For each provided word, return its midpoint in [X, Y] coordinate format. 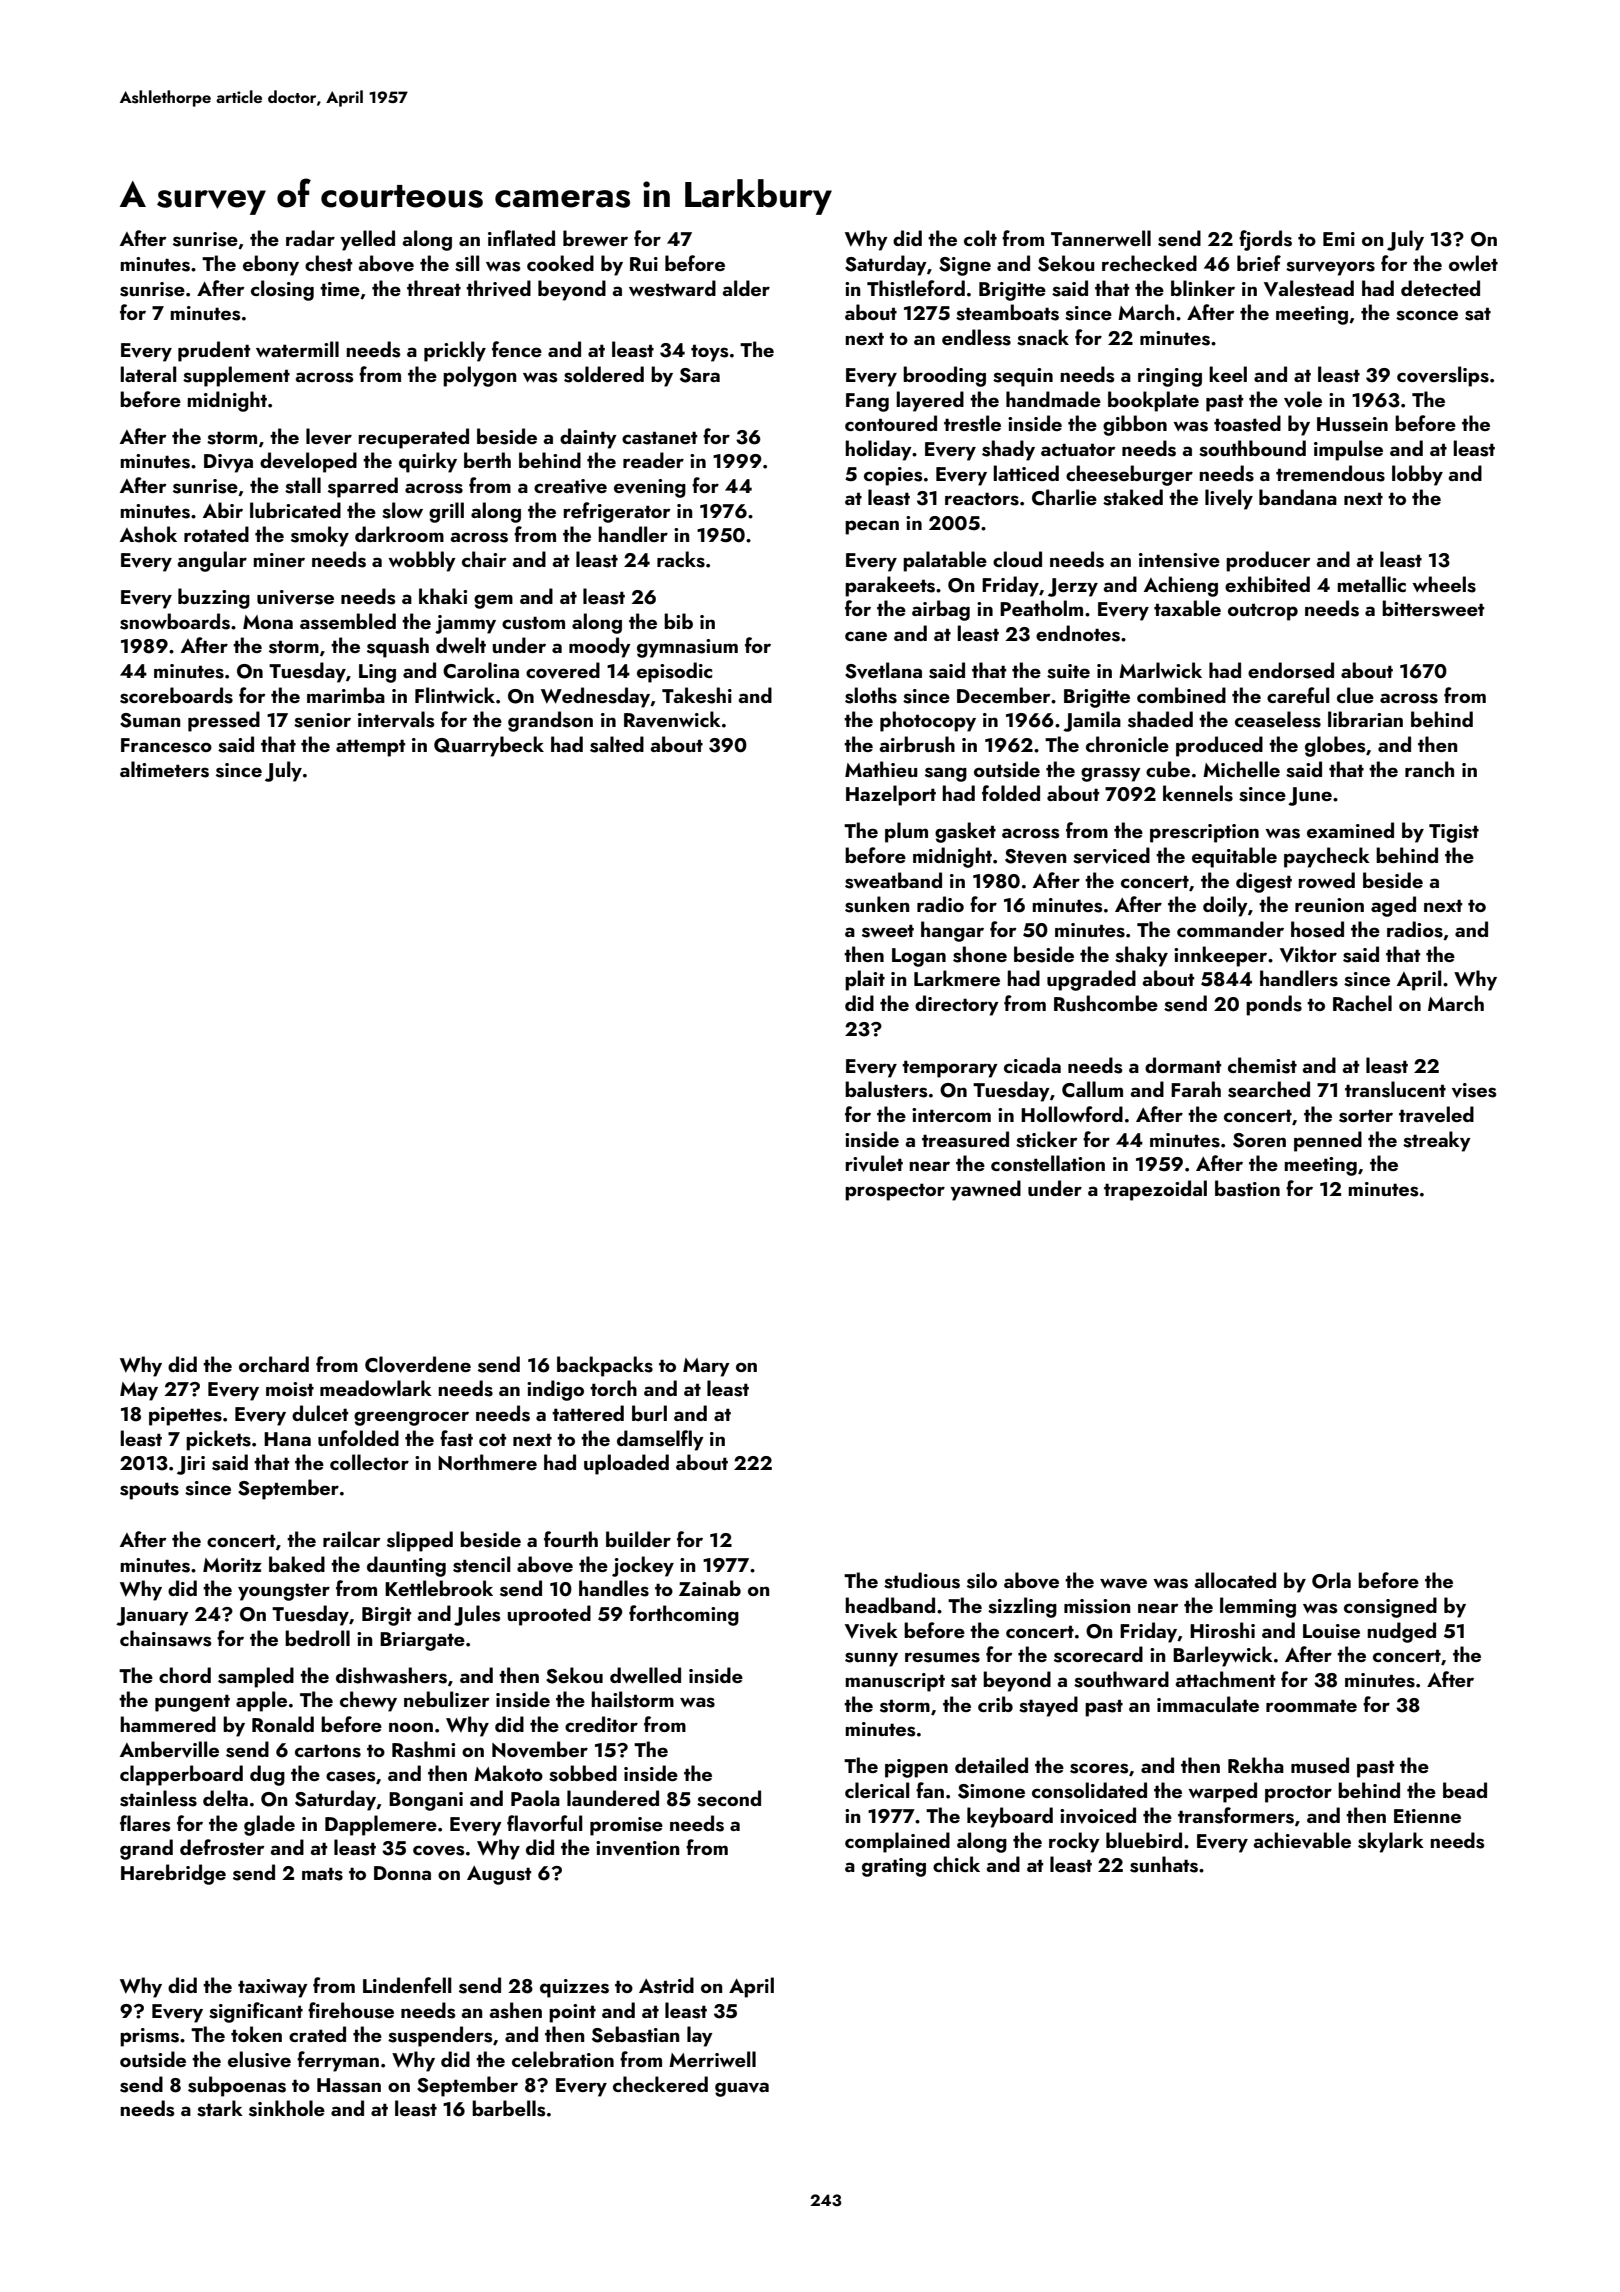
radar [310, 238]
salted [617, 744]
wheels [1444, 584]
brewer [595, 238]
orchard [274, 1364]
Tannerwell [1101, 238]
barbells [509, 2108]
